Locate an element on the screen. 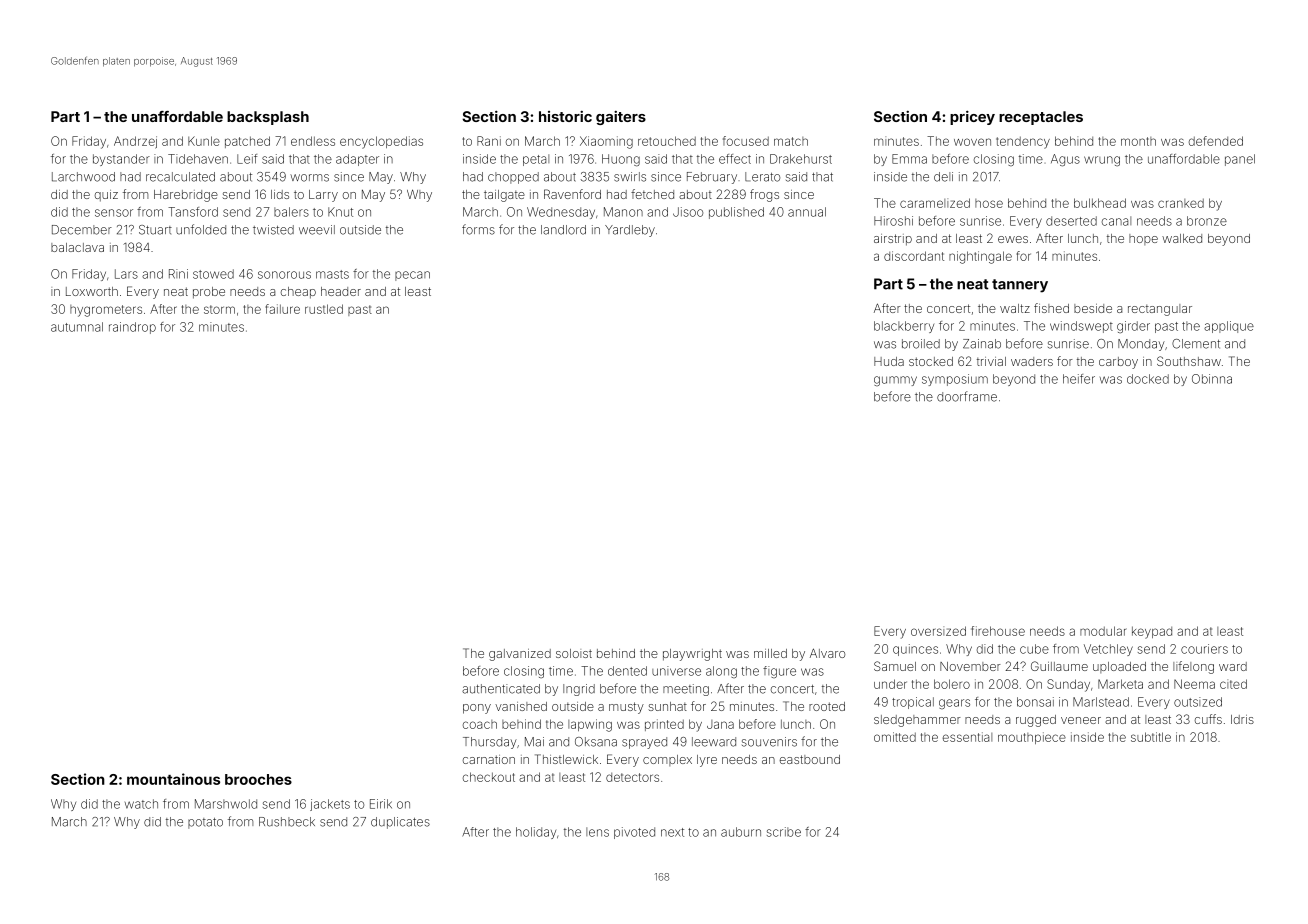 The height and width of the screenshot is (924, 1308). Andrzej is located at coordinates (135, 142).
